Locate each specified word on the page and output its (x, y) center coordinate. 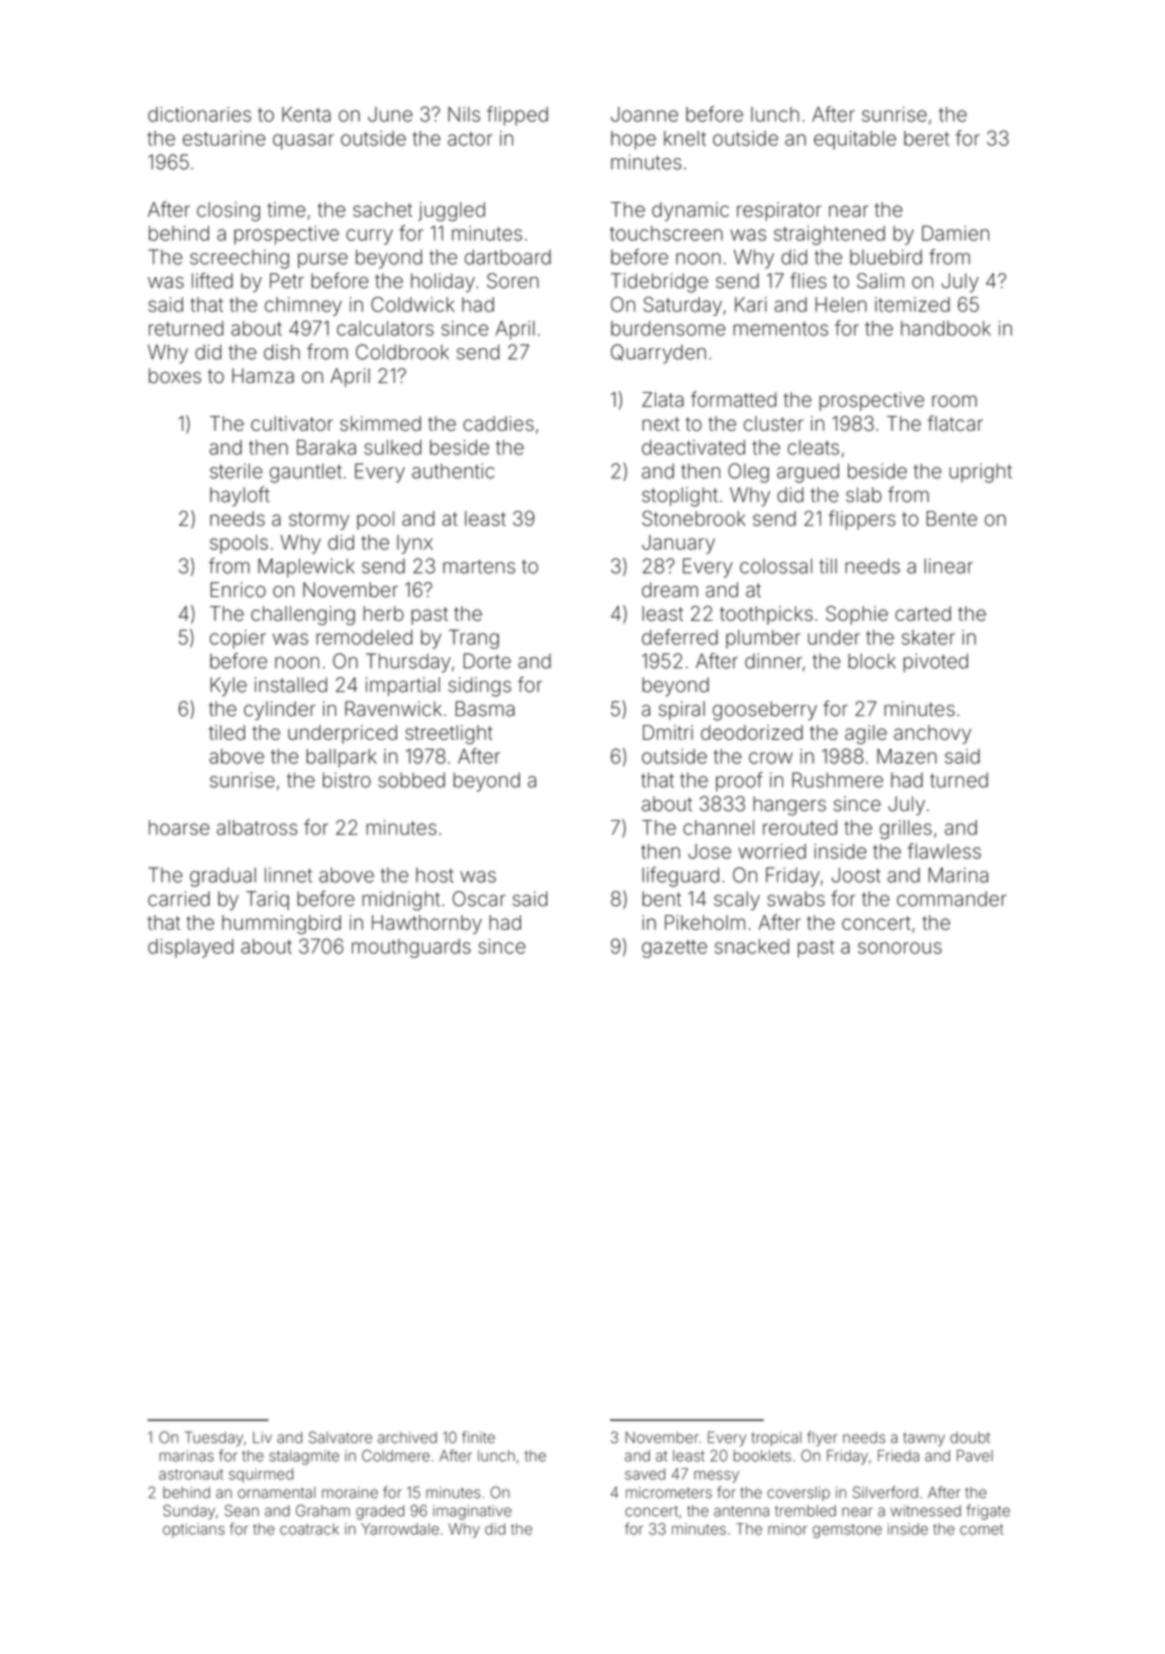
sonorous (900, 948)
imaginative (472, 1512)
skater (928, 637)
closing (228, 211)
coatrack (309, 1529)
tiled (227, 732)
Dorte (487, 661)
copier (238, 639)
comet (981, 1529)
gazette (674, 949)
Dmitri (668, 732)
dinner (773, 661)
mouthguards (411, 948)
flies (808, 280)
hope (633, 140)
